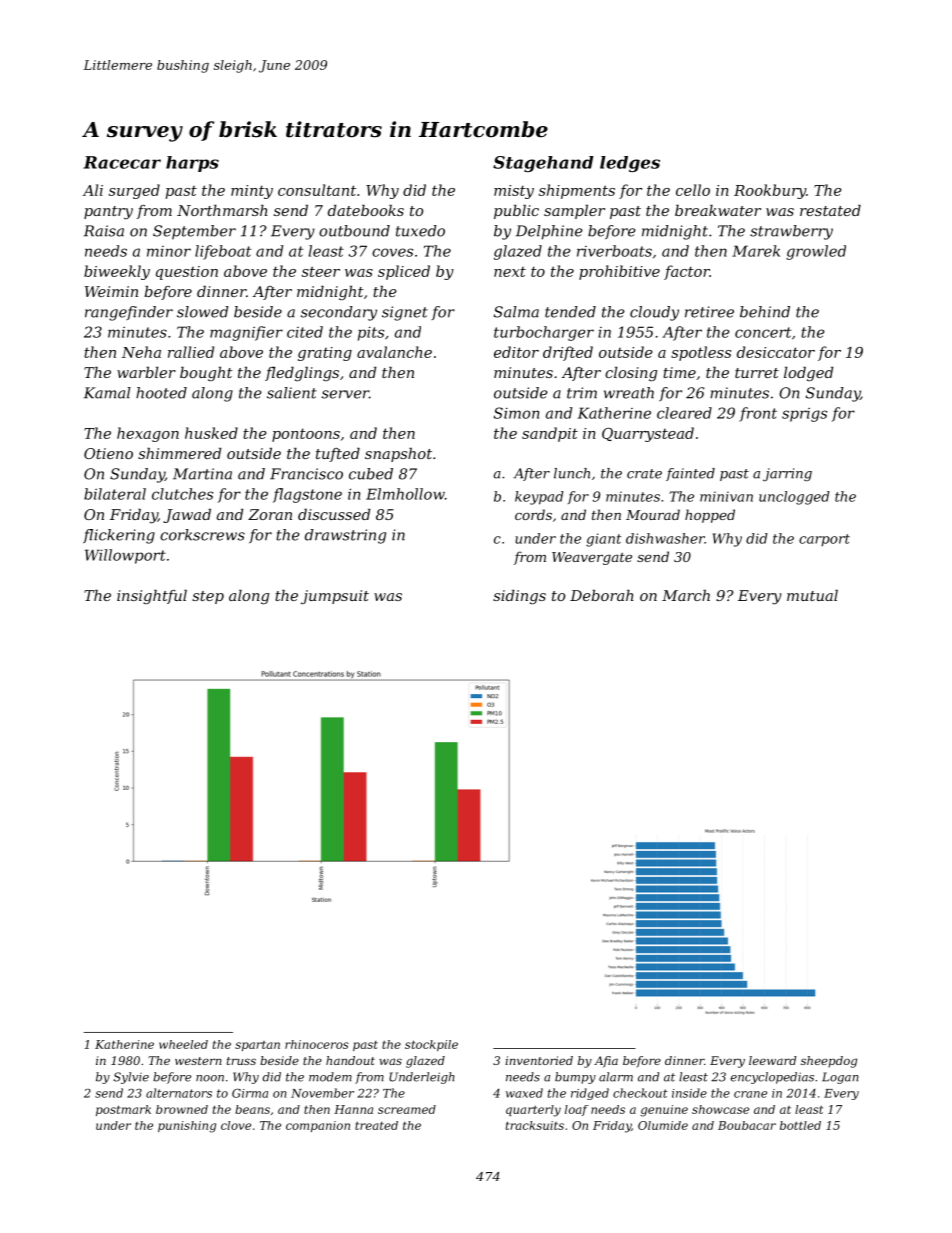  What do you see at coordinates (257, 1046) in the screenshot?
I see `spartan` at bounding box center [257, 1046].
